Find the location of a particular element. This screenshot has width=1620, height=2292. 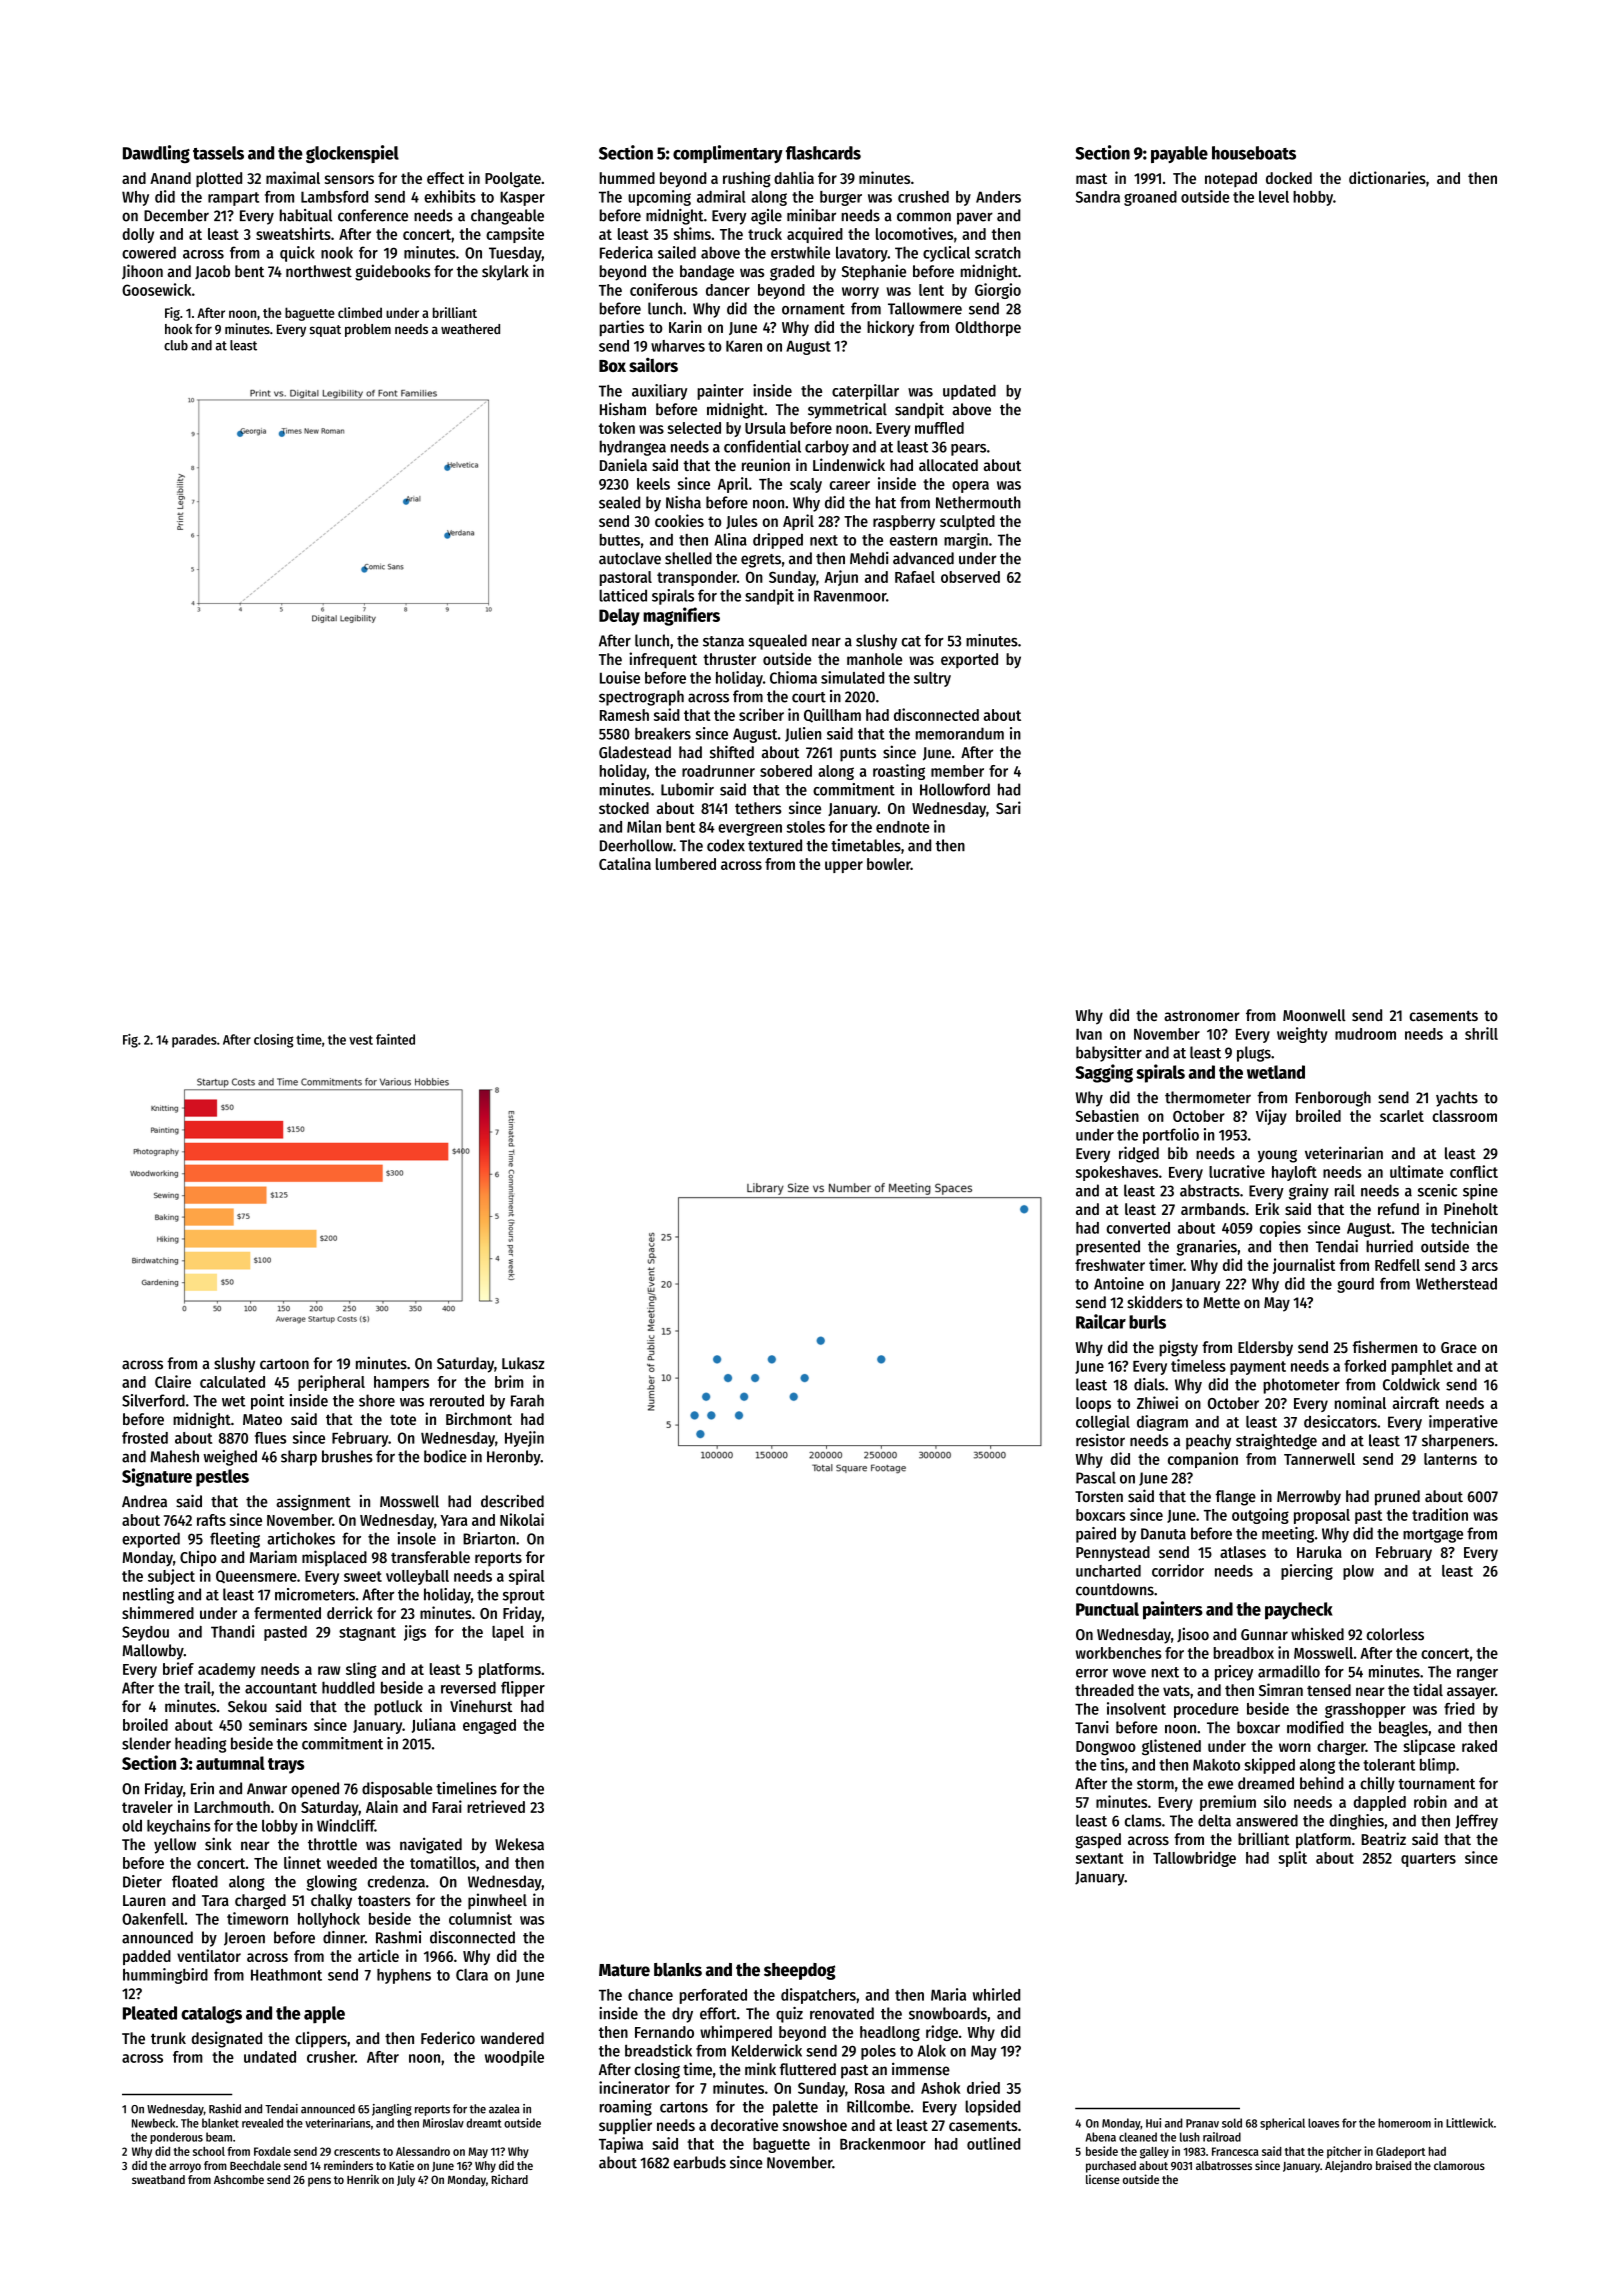

outgoing is located at coordinates (1260, 1516).
